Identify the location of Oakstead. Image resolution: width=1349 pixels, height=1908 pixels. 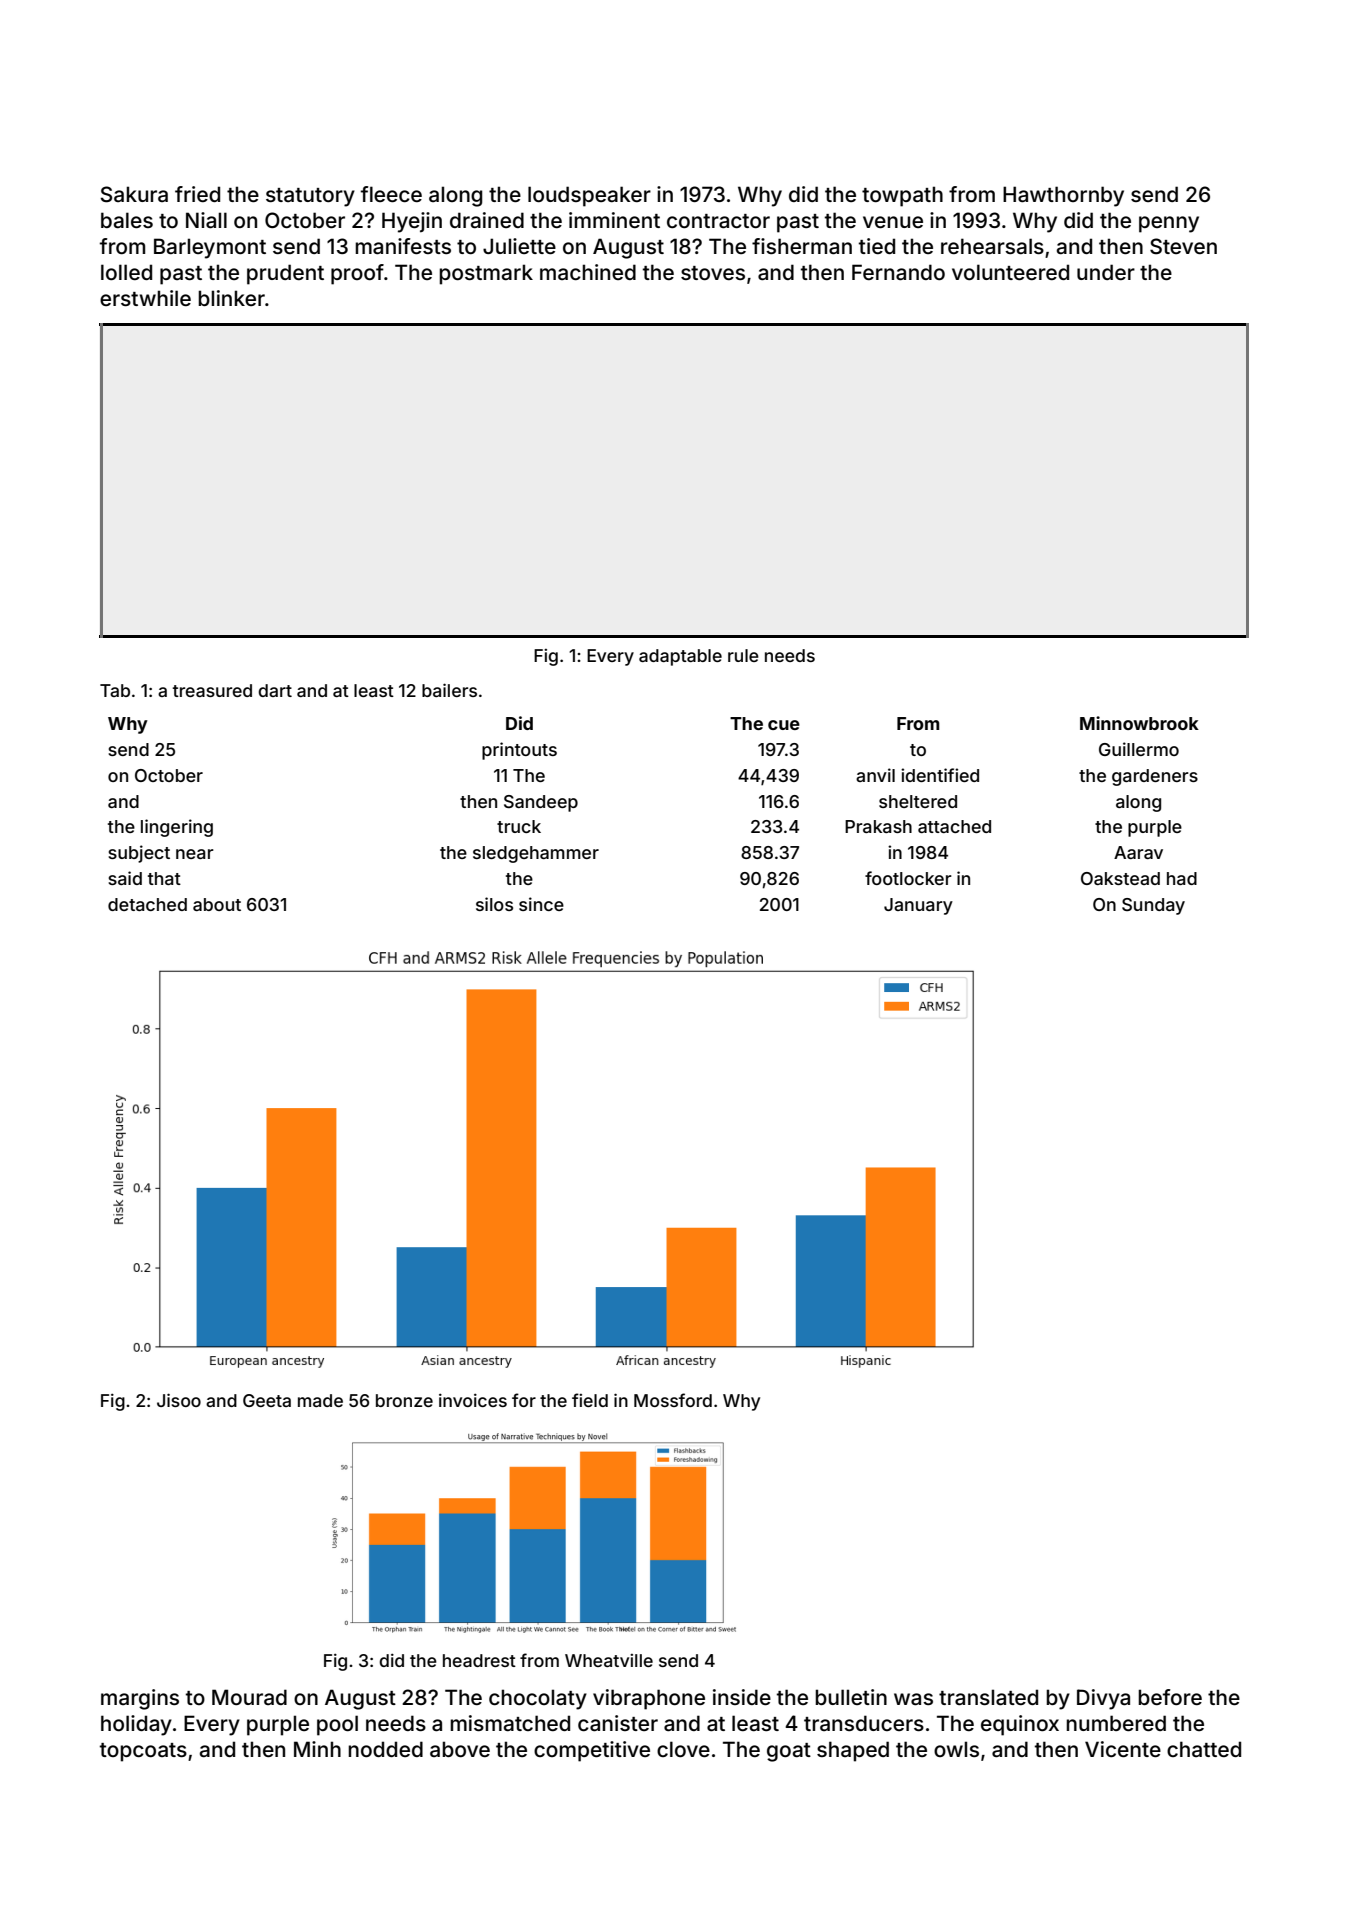
(1120, 878).
